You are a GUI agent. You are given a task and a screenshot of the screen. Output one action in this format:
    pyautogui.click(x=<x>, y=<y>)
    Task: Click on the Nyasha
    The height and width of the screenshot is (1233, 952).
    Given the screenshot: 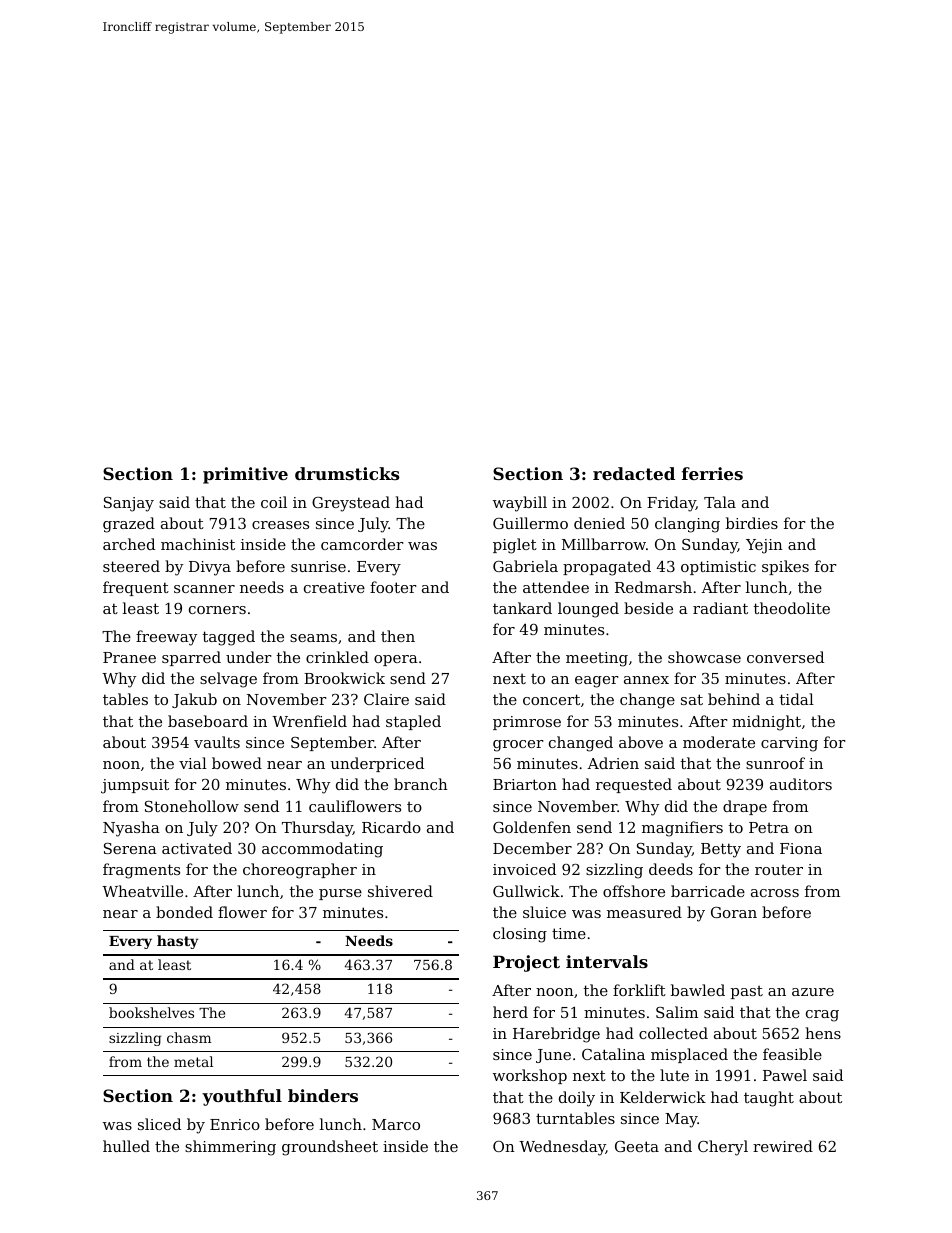 What is the action you would take?
    pyautogui.click(x=131, y=829)
